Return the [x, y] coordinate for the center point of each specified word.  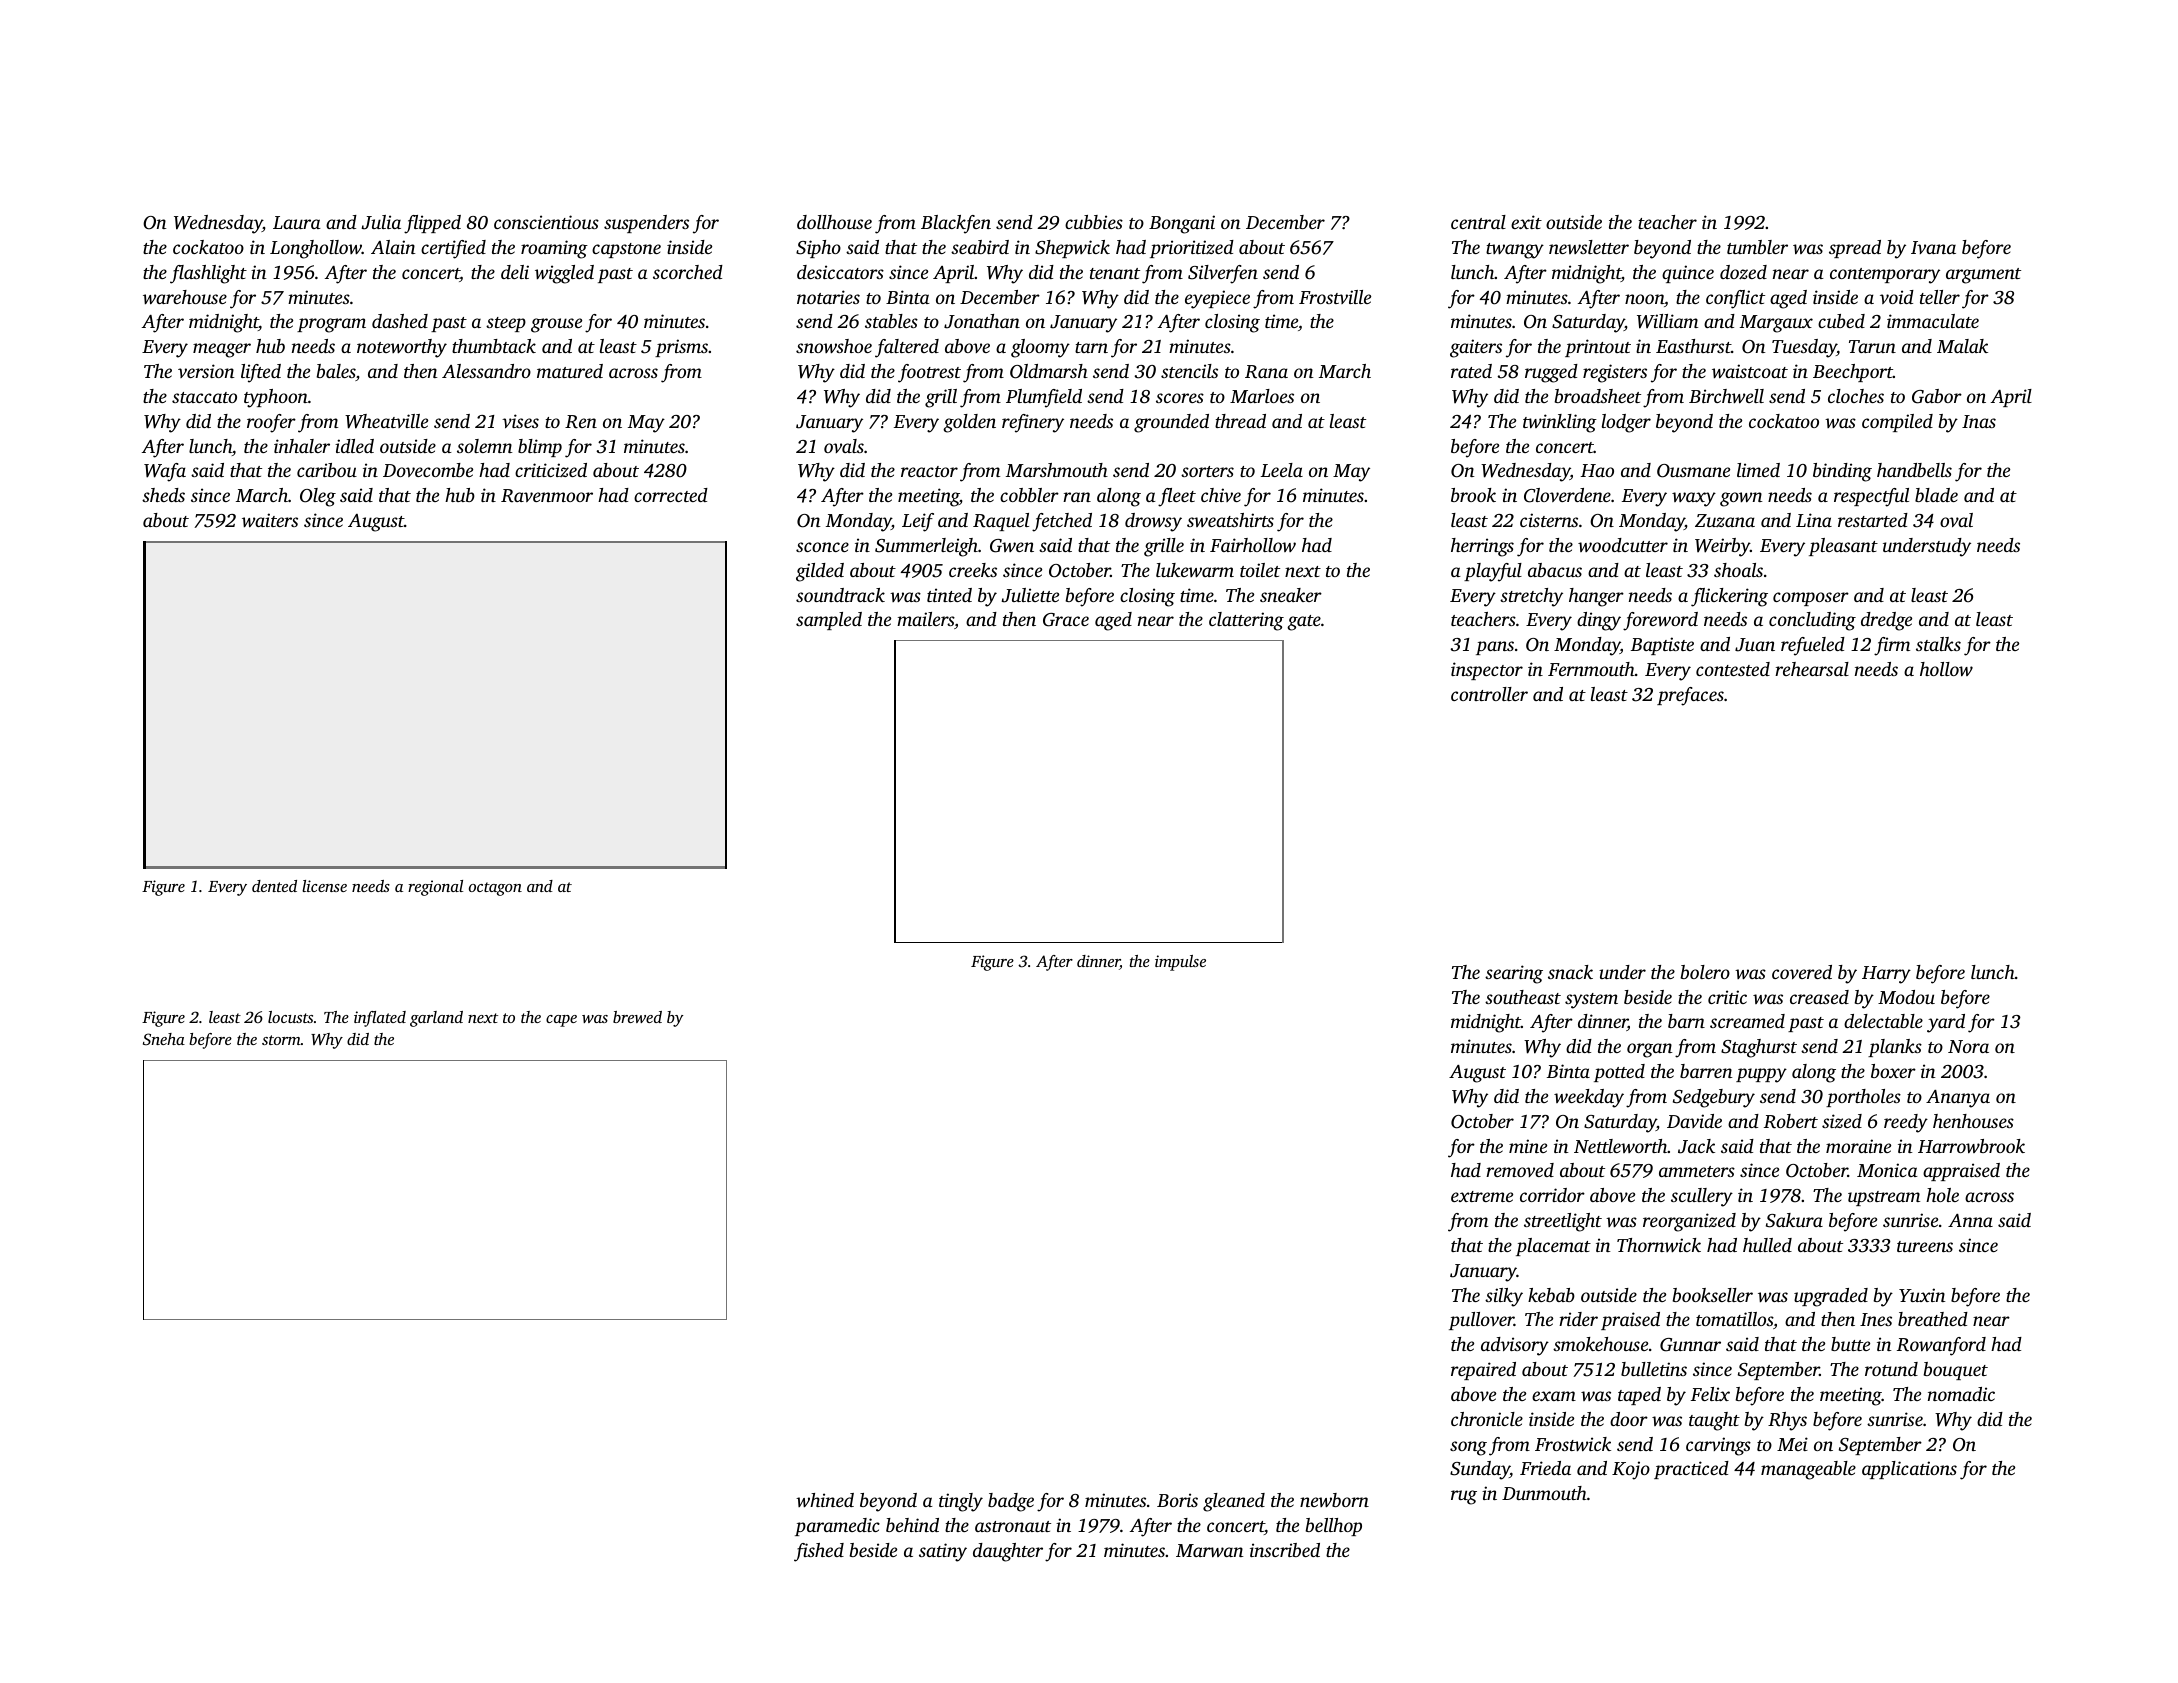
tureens [1925, 1246]
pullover [1481, 1321]
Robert [1791, 1121]
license [324, 886]
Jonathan [982, 321]
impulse [1180, 963]
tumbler [1757, 247]
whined [825, 1500]
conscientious [546, 222]
